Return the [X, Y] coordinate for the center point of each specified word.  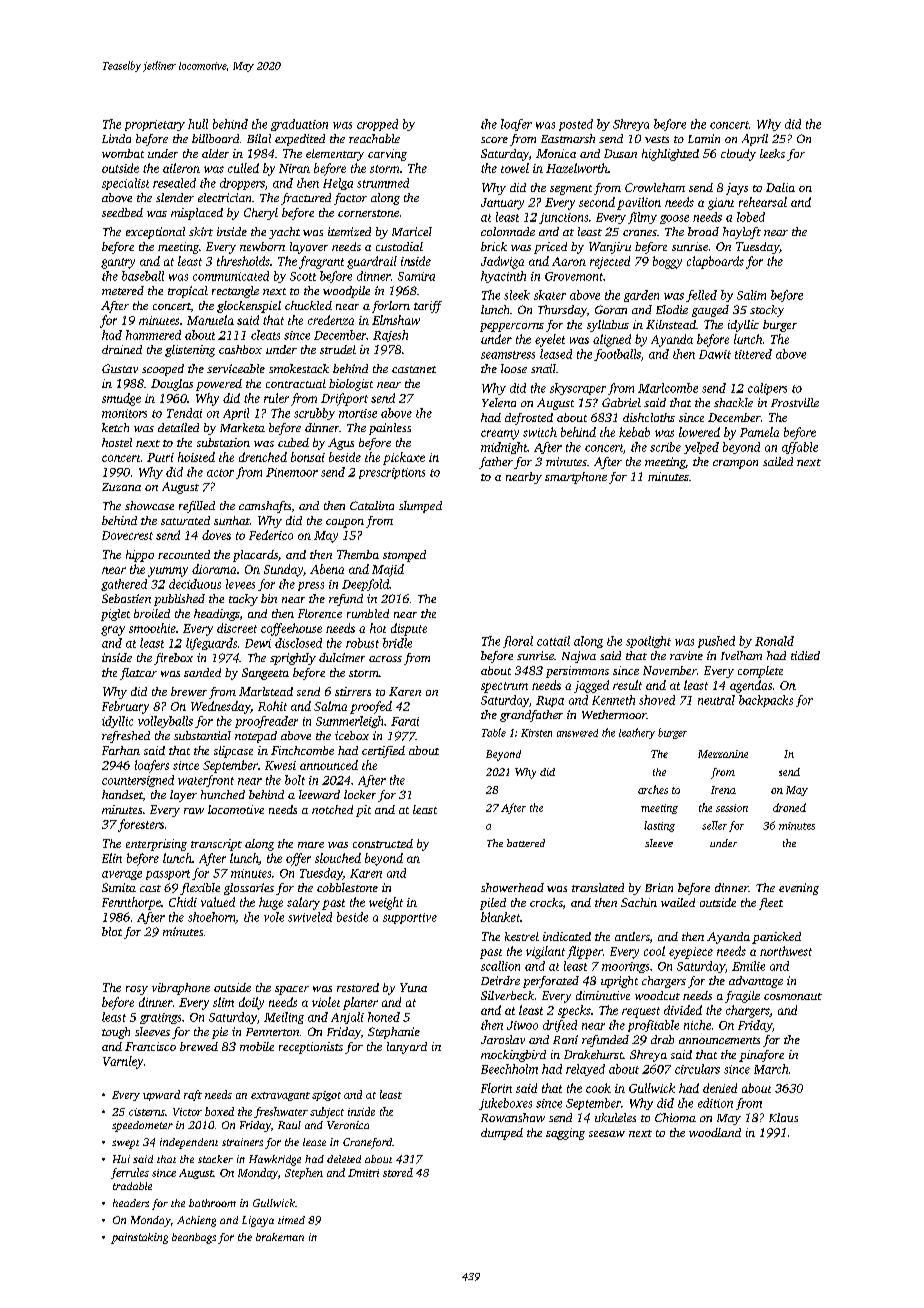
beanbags [194, 1238]
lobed [751, 217]
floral [518, 642]
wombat [123, 153]
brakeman [280, 1237]
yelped [701, 448]
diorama [214, 569]
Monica [556, 153]
